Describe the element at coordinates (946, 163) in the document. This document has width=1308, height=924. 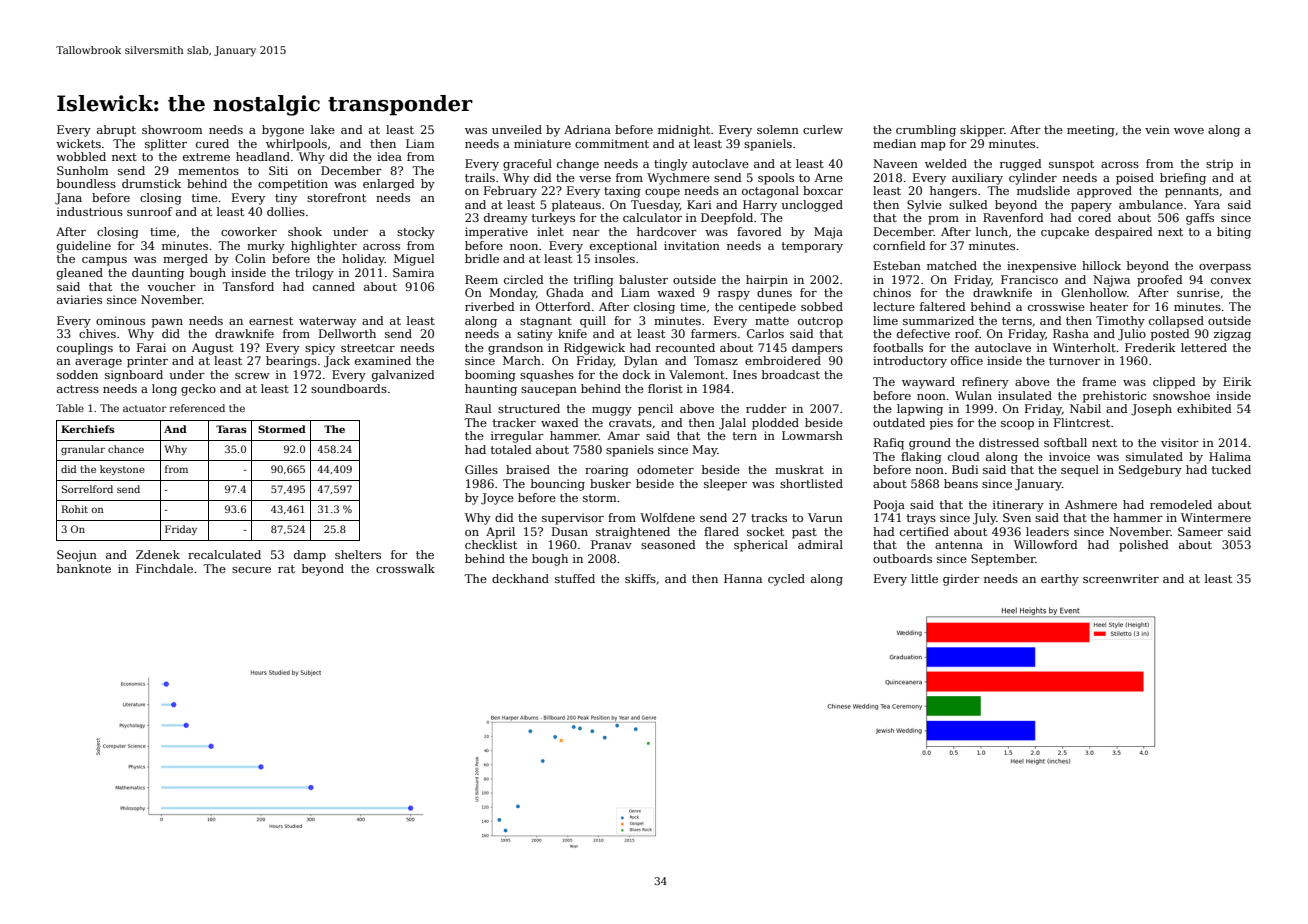
I see `welded` at that location.
